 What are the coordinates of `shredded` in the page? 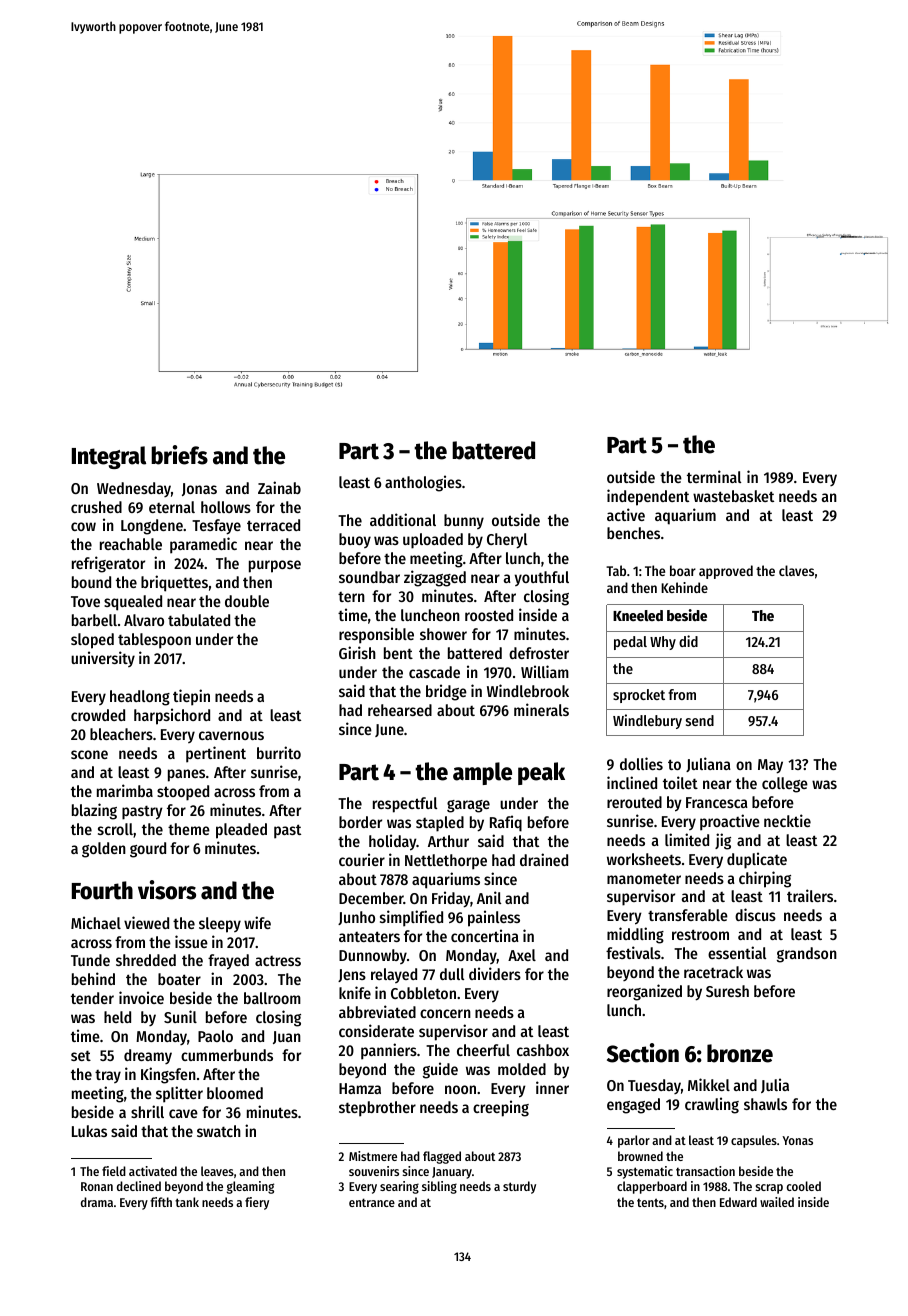 It's located at (146, 960).
